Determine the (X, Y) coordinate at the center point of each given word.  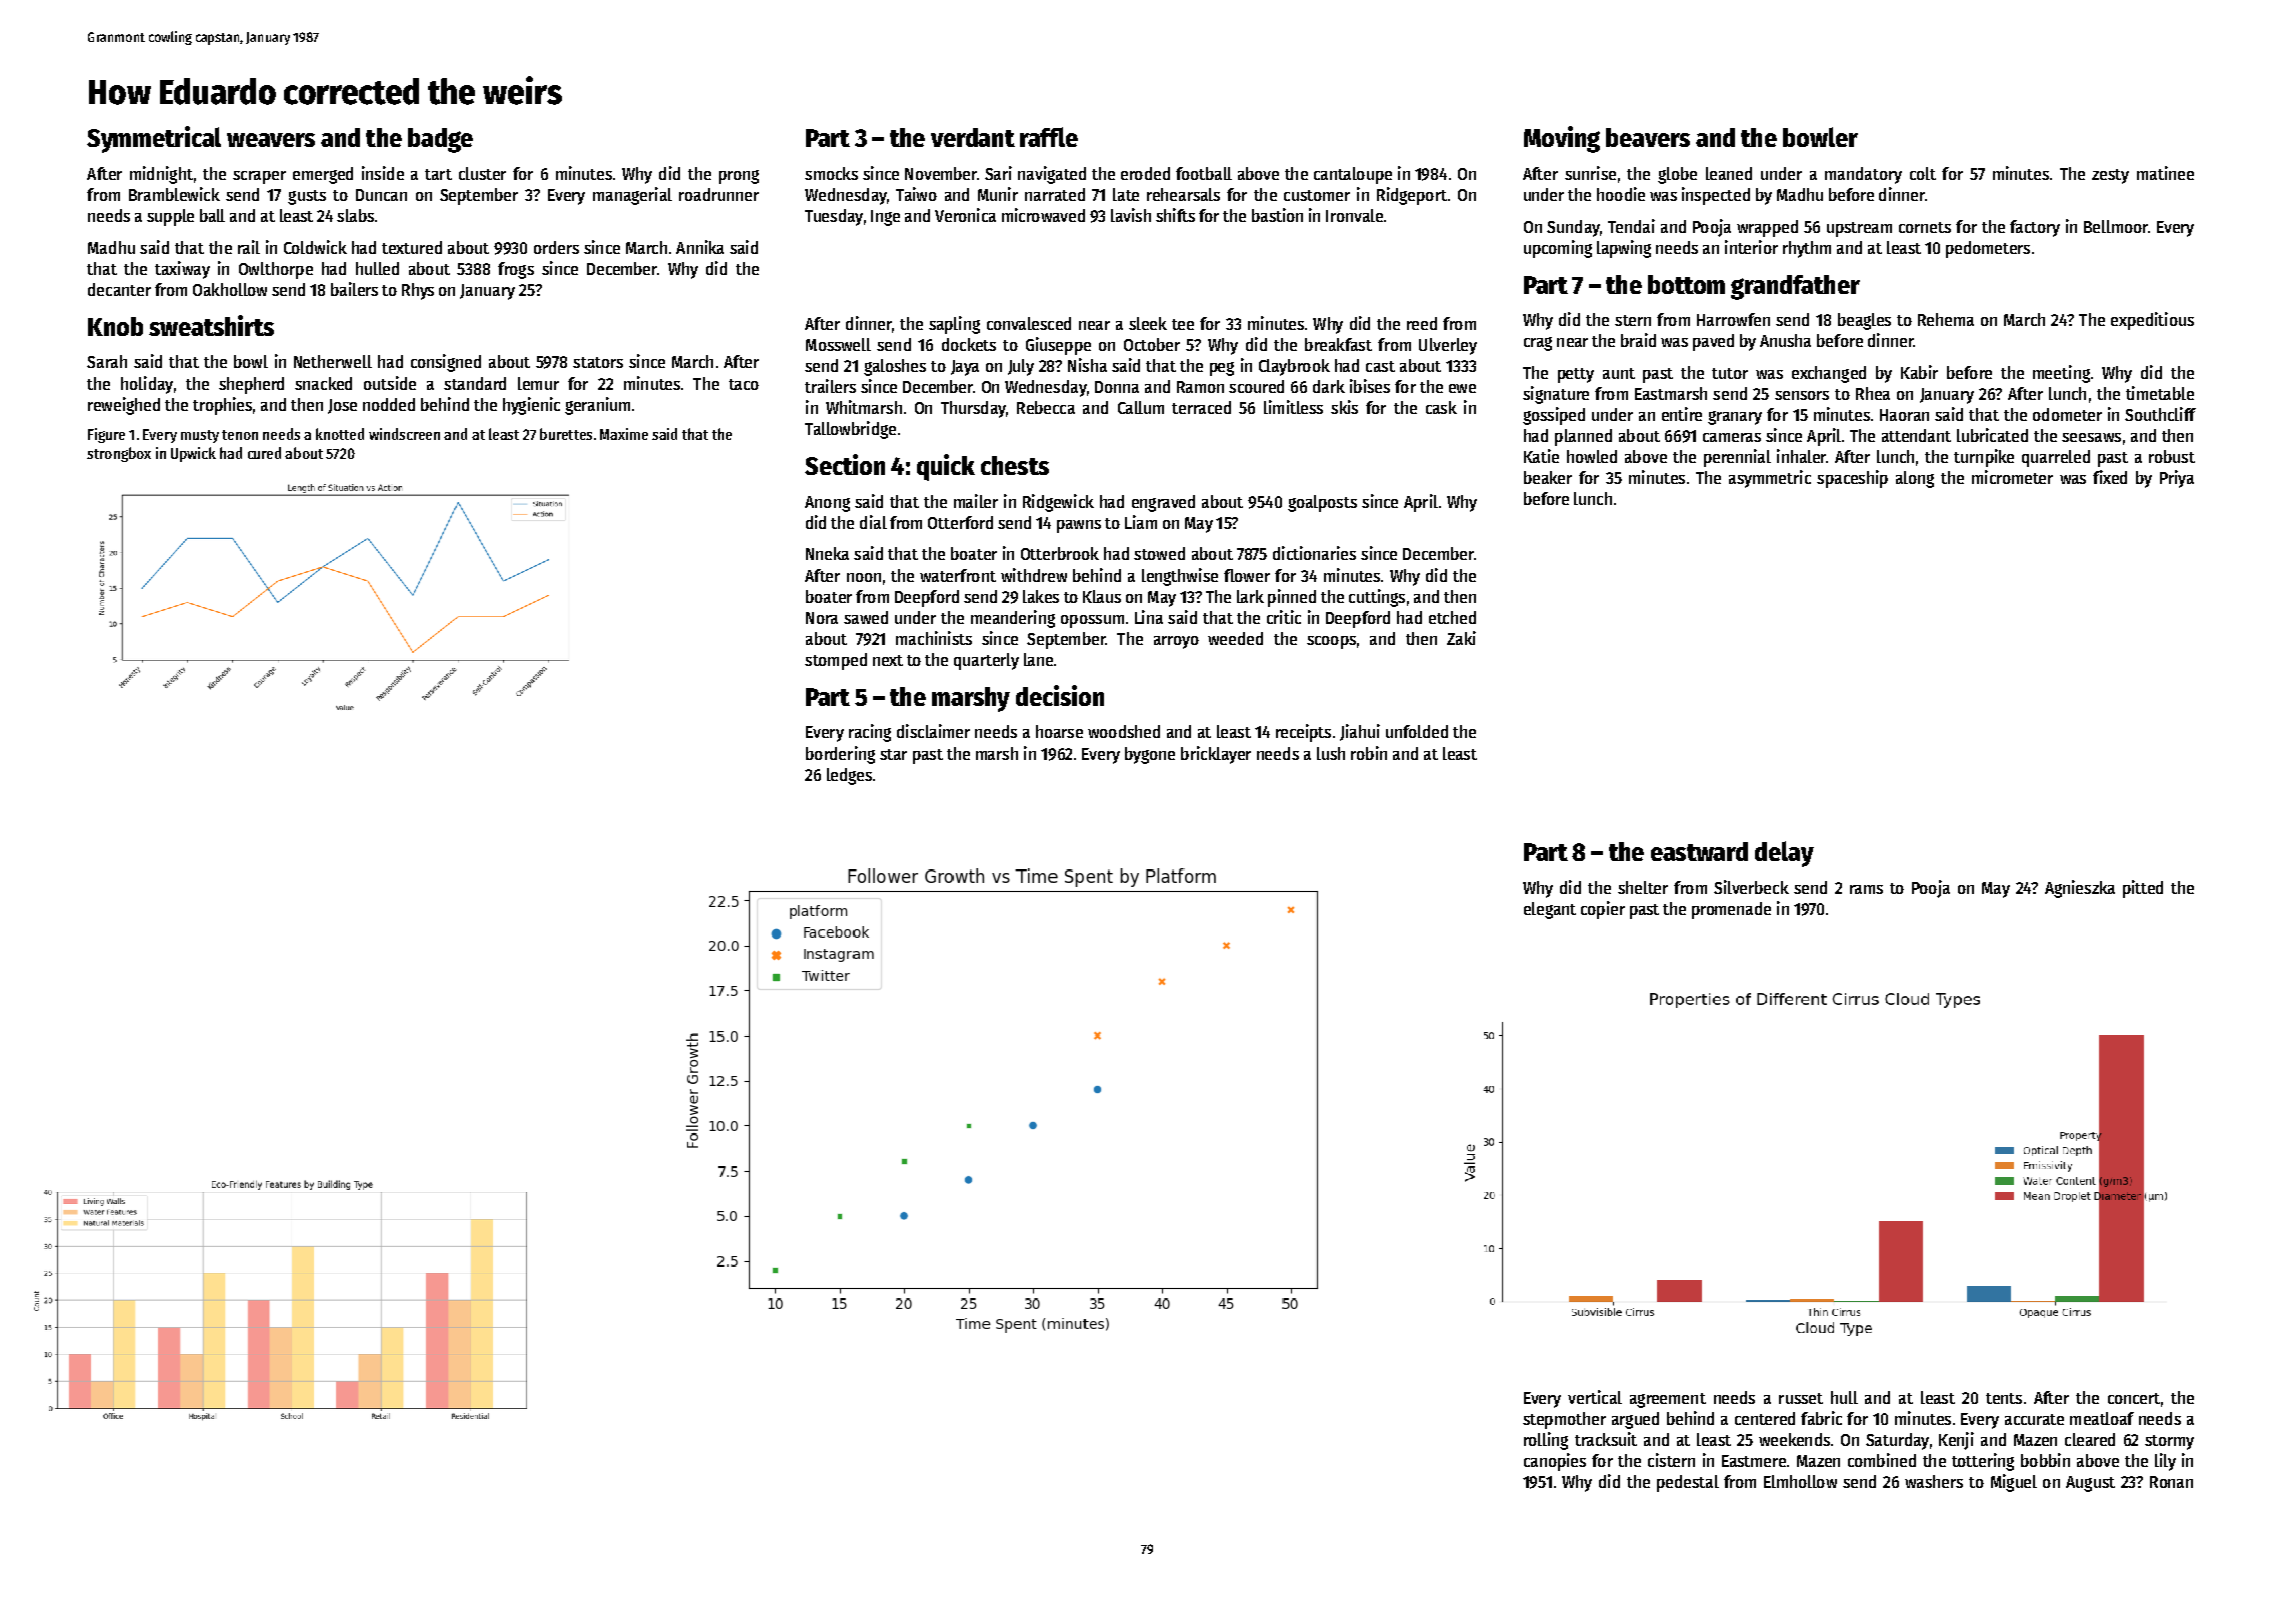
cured (264, 453)
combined (1882, 1460)
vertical (1595, 1397)
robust (2172, 456)
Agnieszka (2080, 889)
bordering (840, 755)
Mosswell (838, 344)
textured (412, 247)
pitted (2143, 889)
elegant (1550, 910)
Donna (1117, 387)
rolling (1546, 1441)
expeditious (2152, 321)
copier (1603, 910)
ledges (849, 776)
